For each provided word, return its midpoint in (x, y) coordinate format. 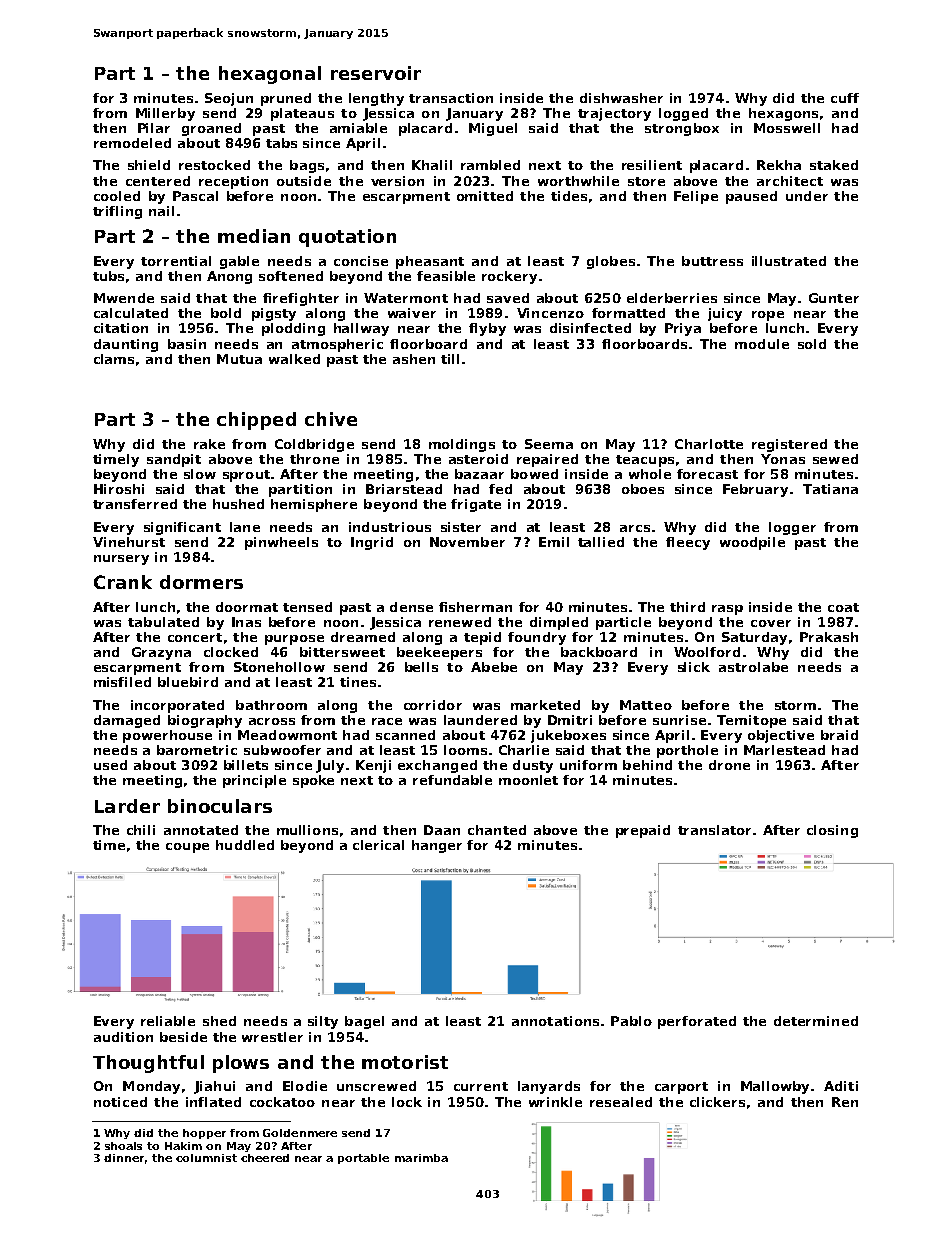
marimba (421, 1158)
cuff (845, 98)
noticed (120, 1102)
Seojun (229, 99)
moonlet (528, 780)
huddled (245, 845)
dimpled (559, 623)
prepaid (643, 831)
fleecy (688, 543)
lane (245, 527)
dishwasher (621, 98)
